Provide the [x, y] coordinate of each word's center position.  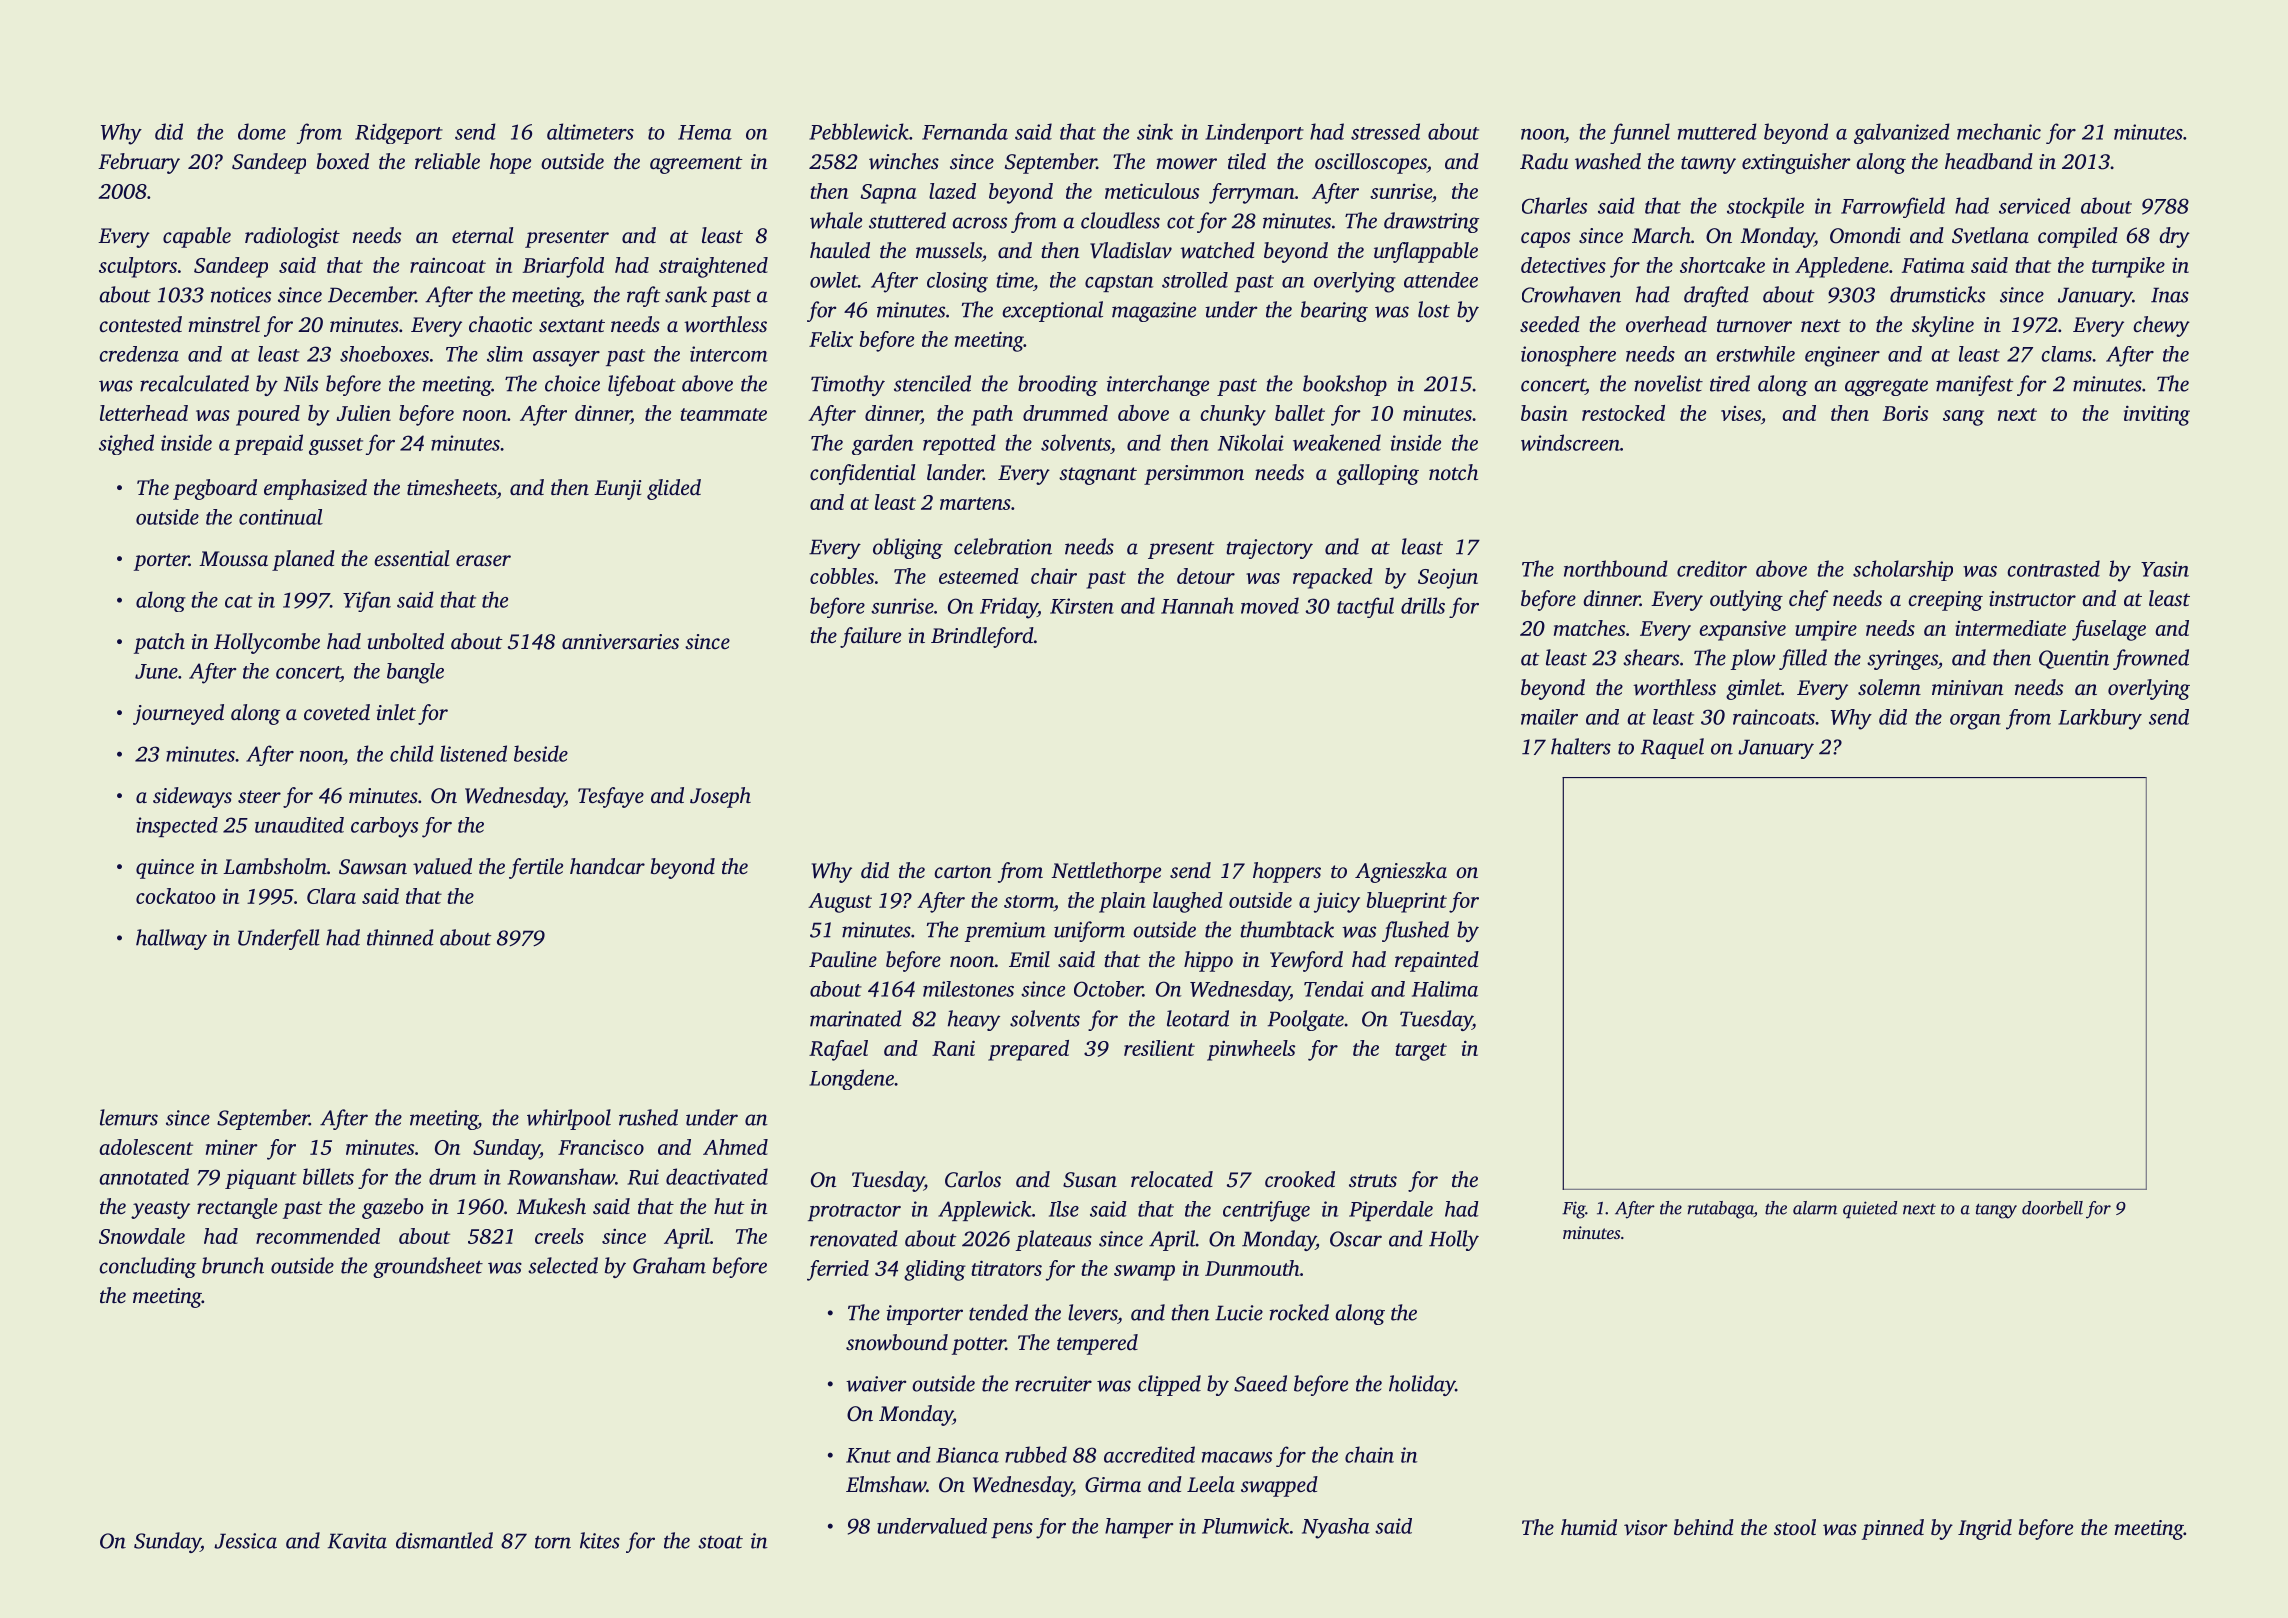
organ [1975, 722]
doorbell [2052, 1208]
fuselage [2109, 630]
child [412, 753]
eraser [483, 560]
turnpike [2128, 267]
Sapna [888, 194]
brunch [233, 1265]
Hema [705, 132]
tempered [1097, 1344]
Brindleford [982, 637]
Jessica [245, 1541]
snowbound [897, 1342]
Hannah [1197, 605]
